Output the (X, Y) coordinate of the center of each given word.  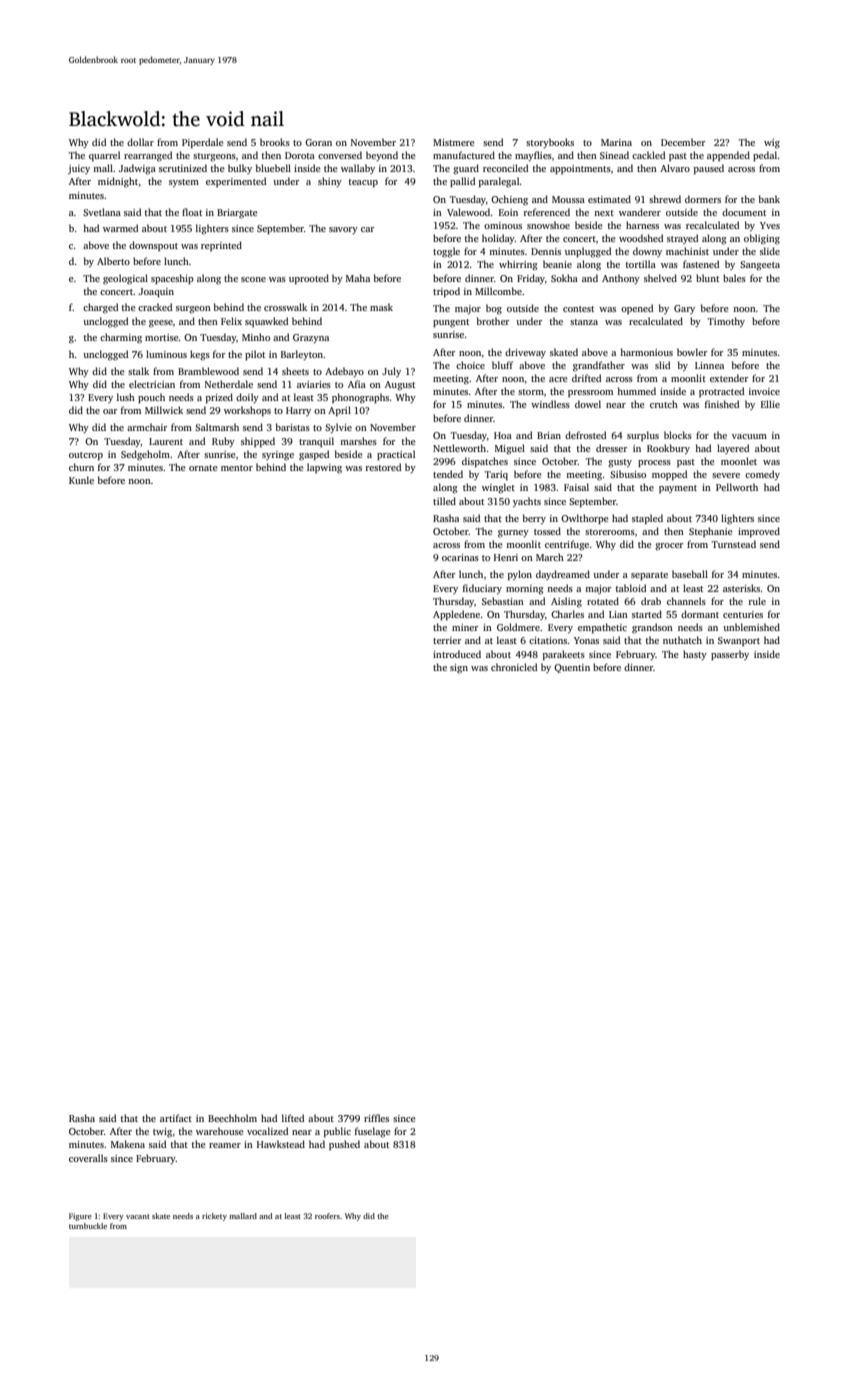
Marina (616, 142)
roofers (327, 1216)
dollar (140, 142)
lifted (293, 1118)
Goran (318, 142)
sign (459, 669)
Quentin (572, 668)
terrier (447, 640)
